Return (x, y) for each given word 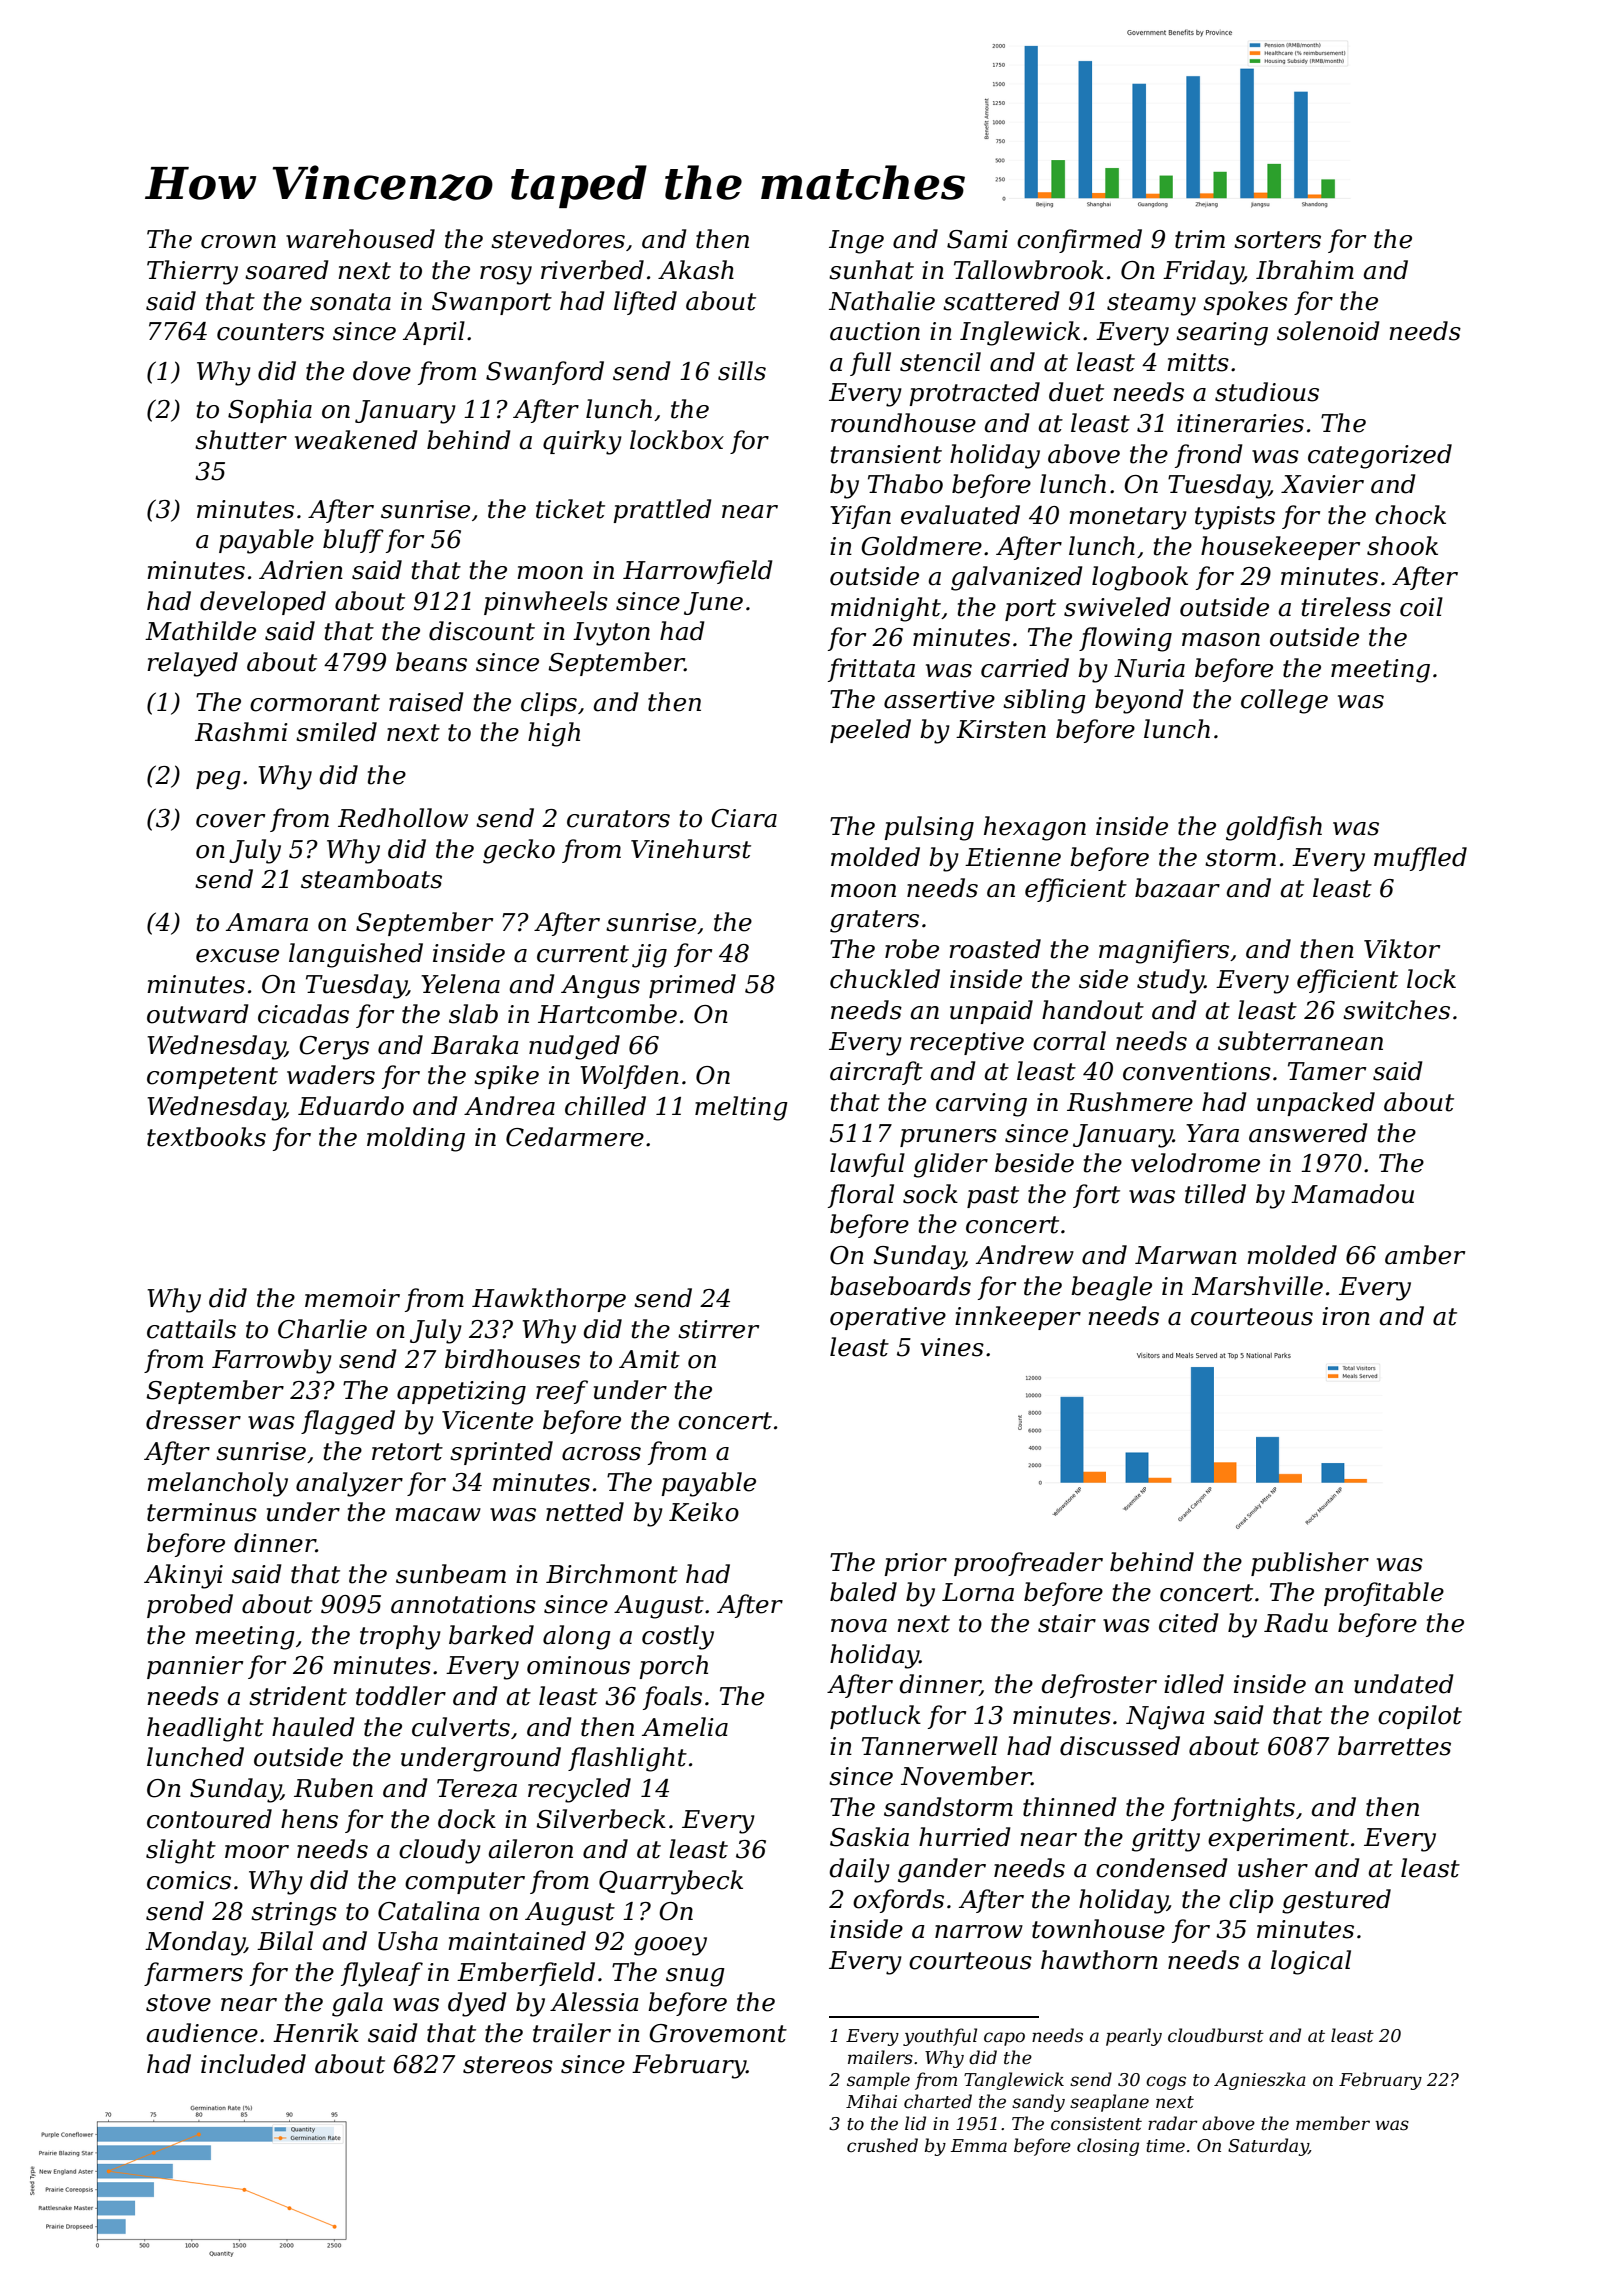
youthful (940, 2037)
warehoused (360, 239)
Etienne (1013, 857)
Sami (977, 239)
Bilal (285, 1941)
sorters (1277, 240)
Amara (267, 922)
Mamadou (1352, 1194)
